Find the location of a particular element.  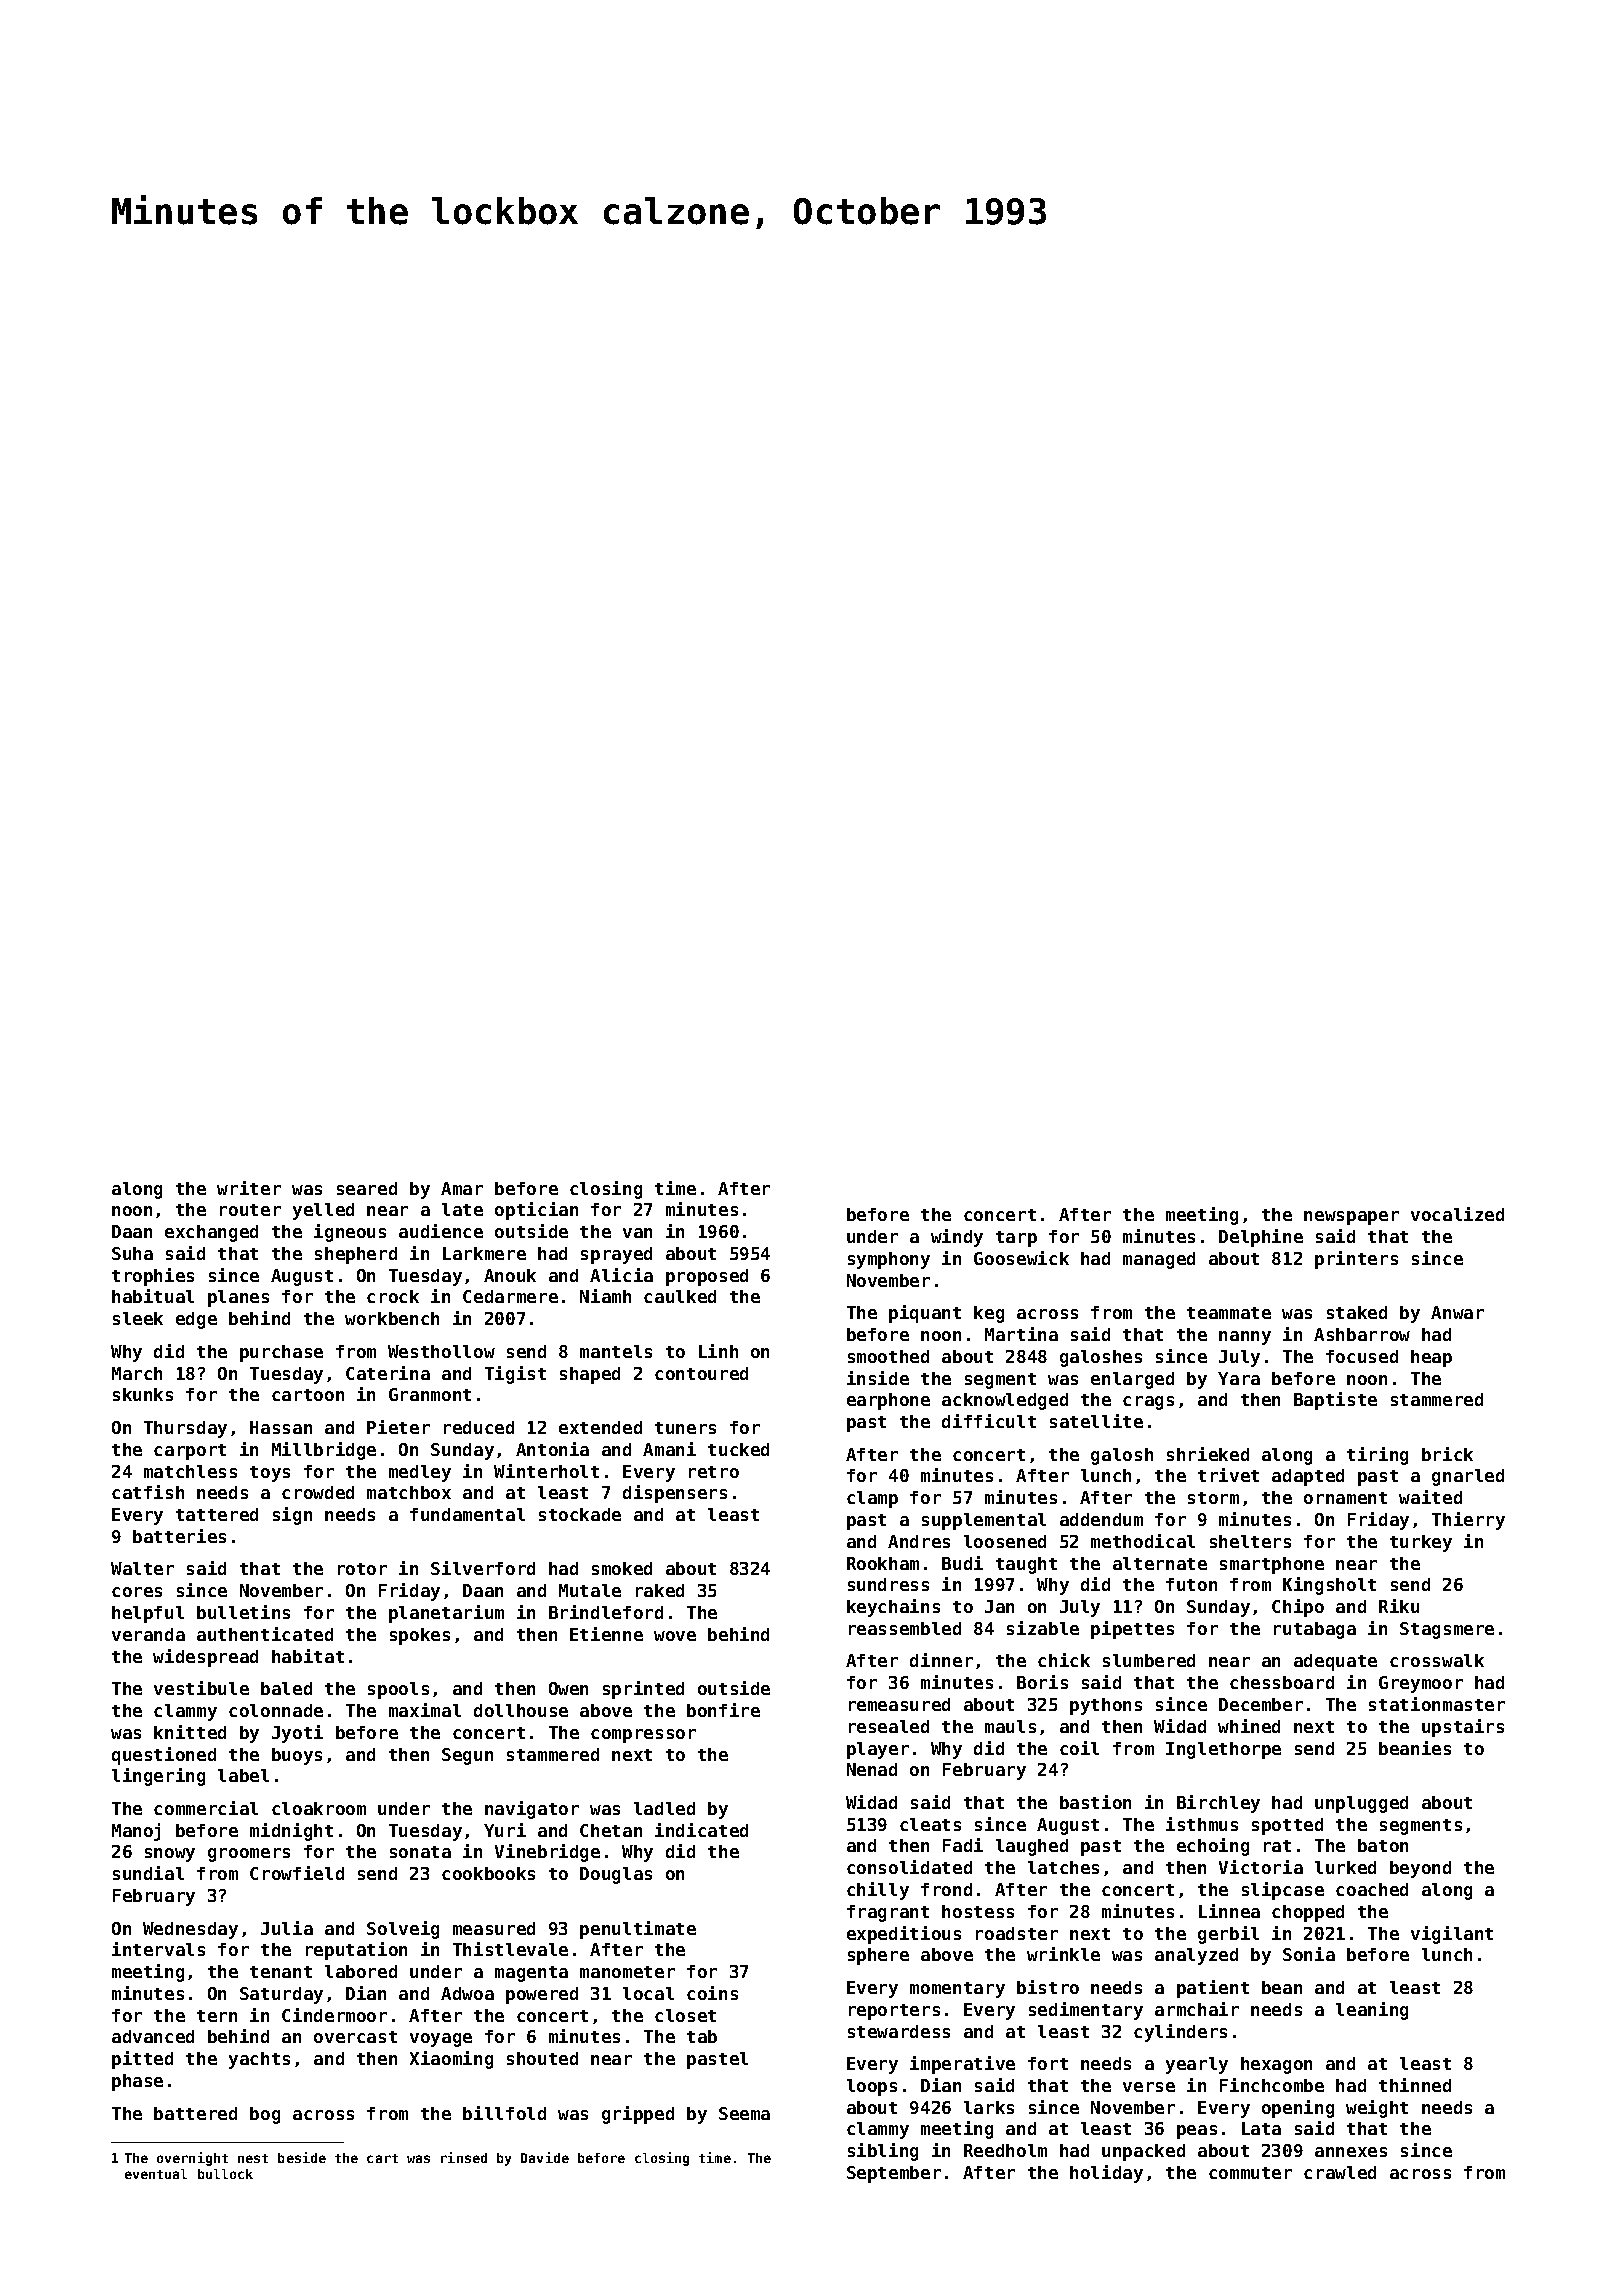

cores is located at coordinates (137, 1592).
